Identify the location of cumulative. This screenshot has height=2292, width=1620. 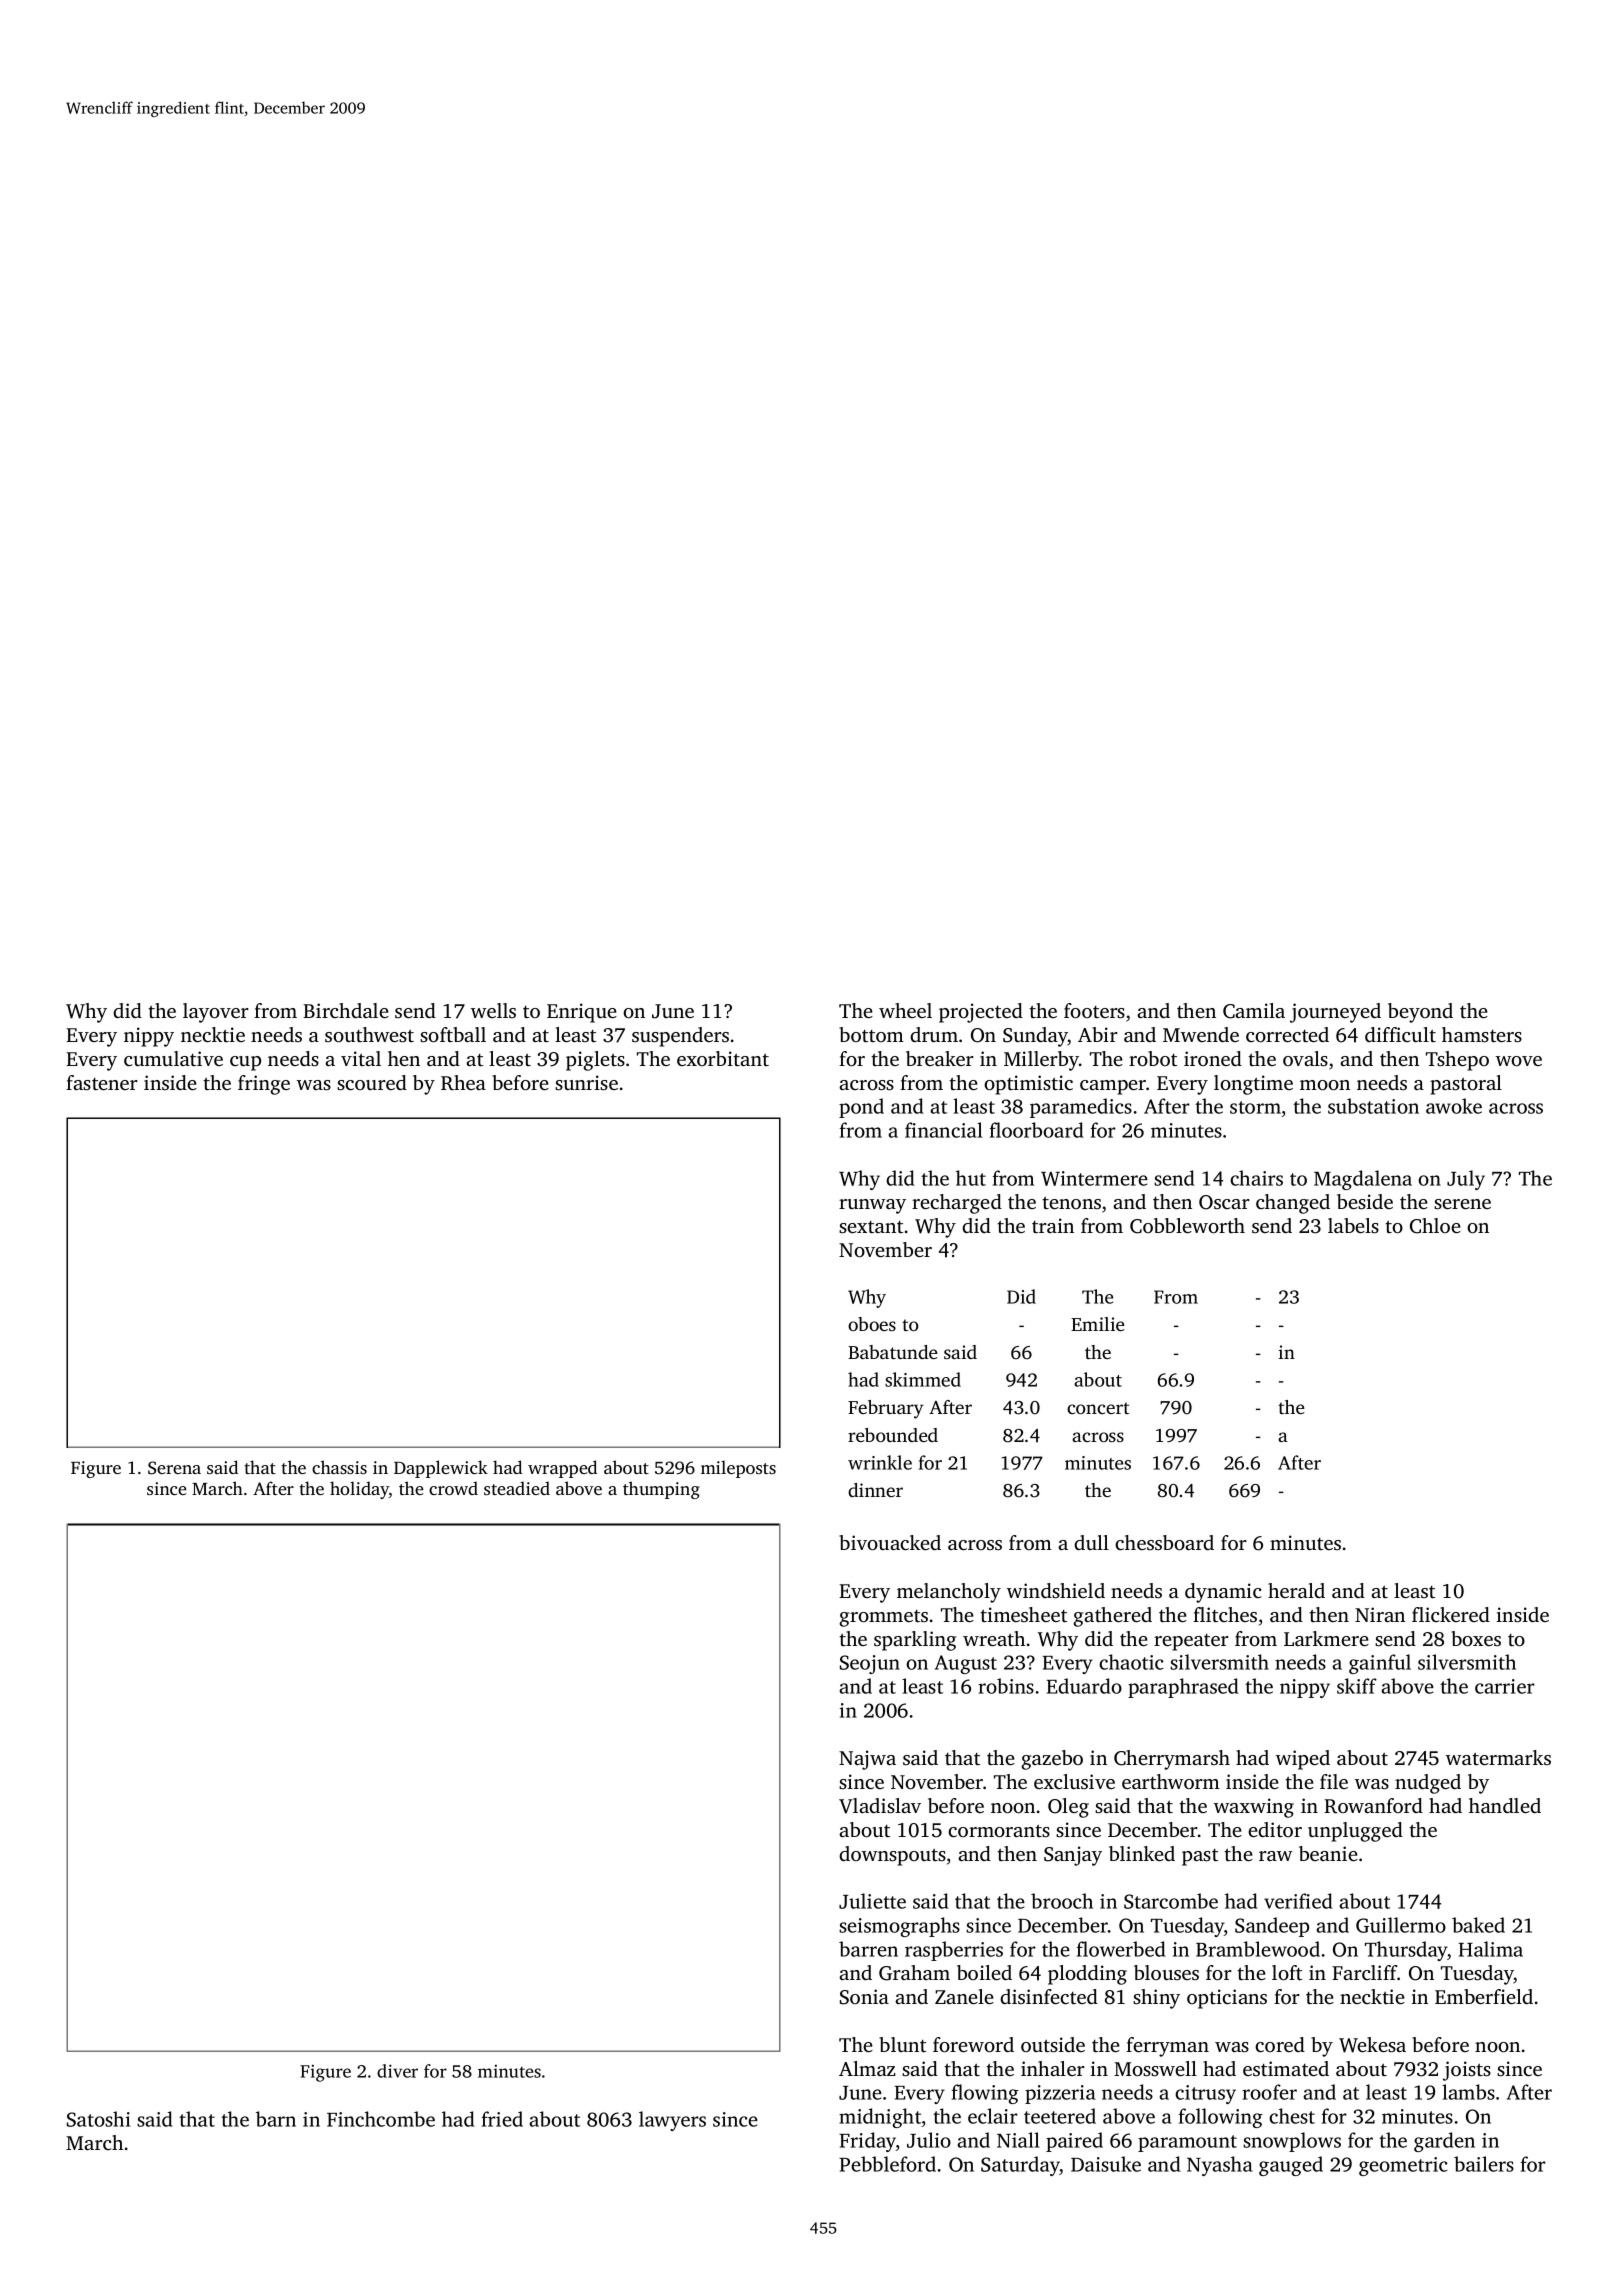
(173, 1058).
